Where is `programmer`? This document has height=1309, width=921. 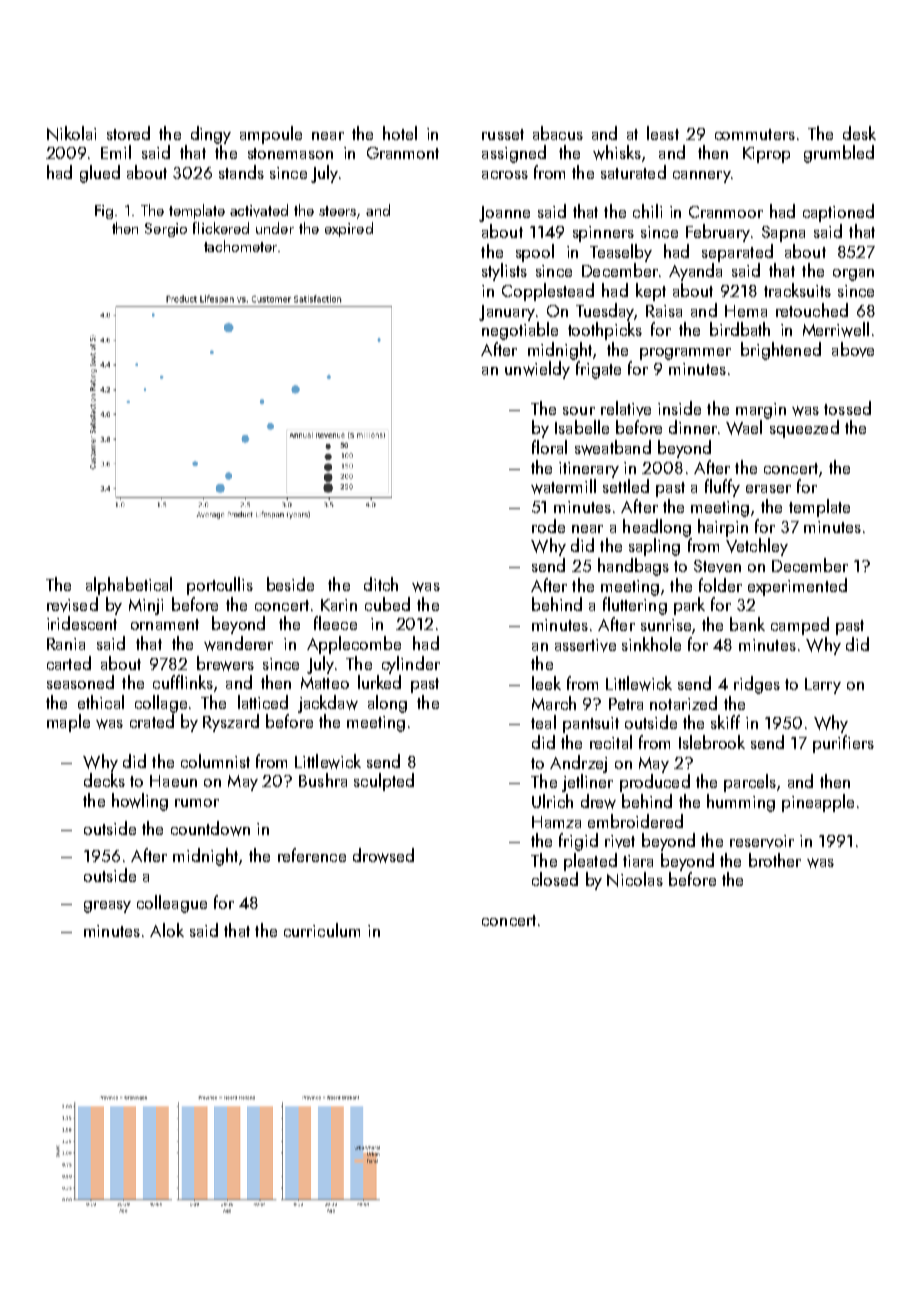
programmer is located at coordinates (685, 354).
